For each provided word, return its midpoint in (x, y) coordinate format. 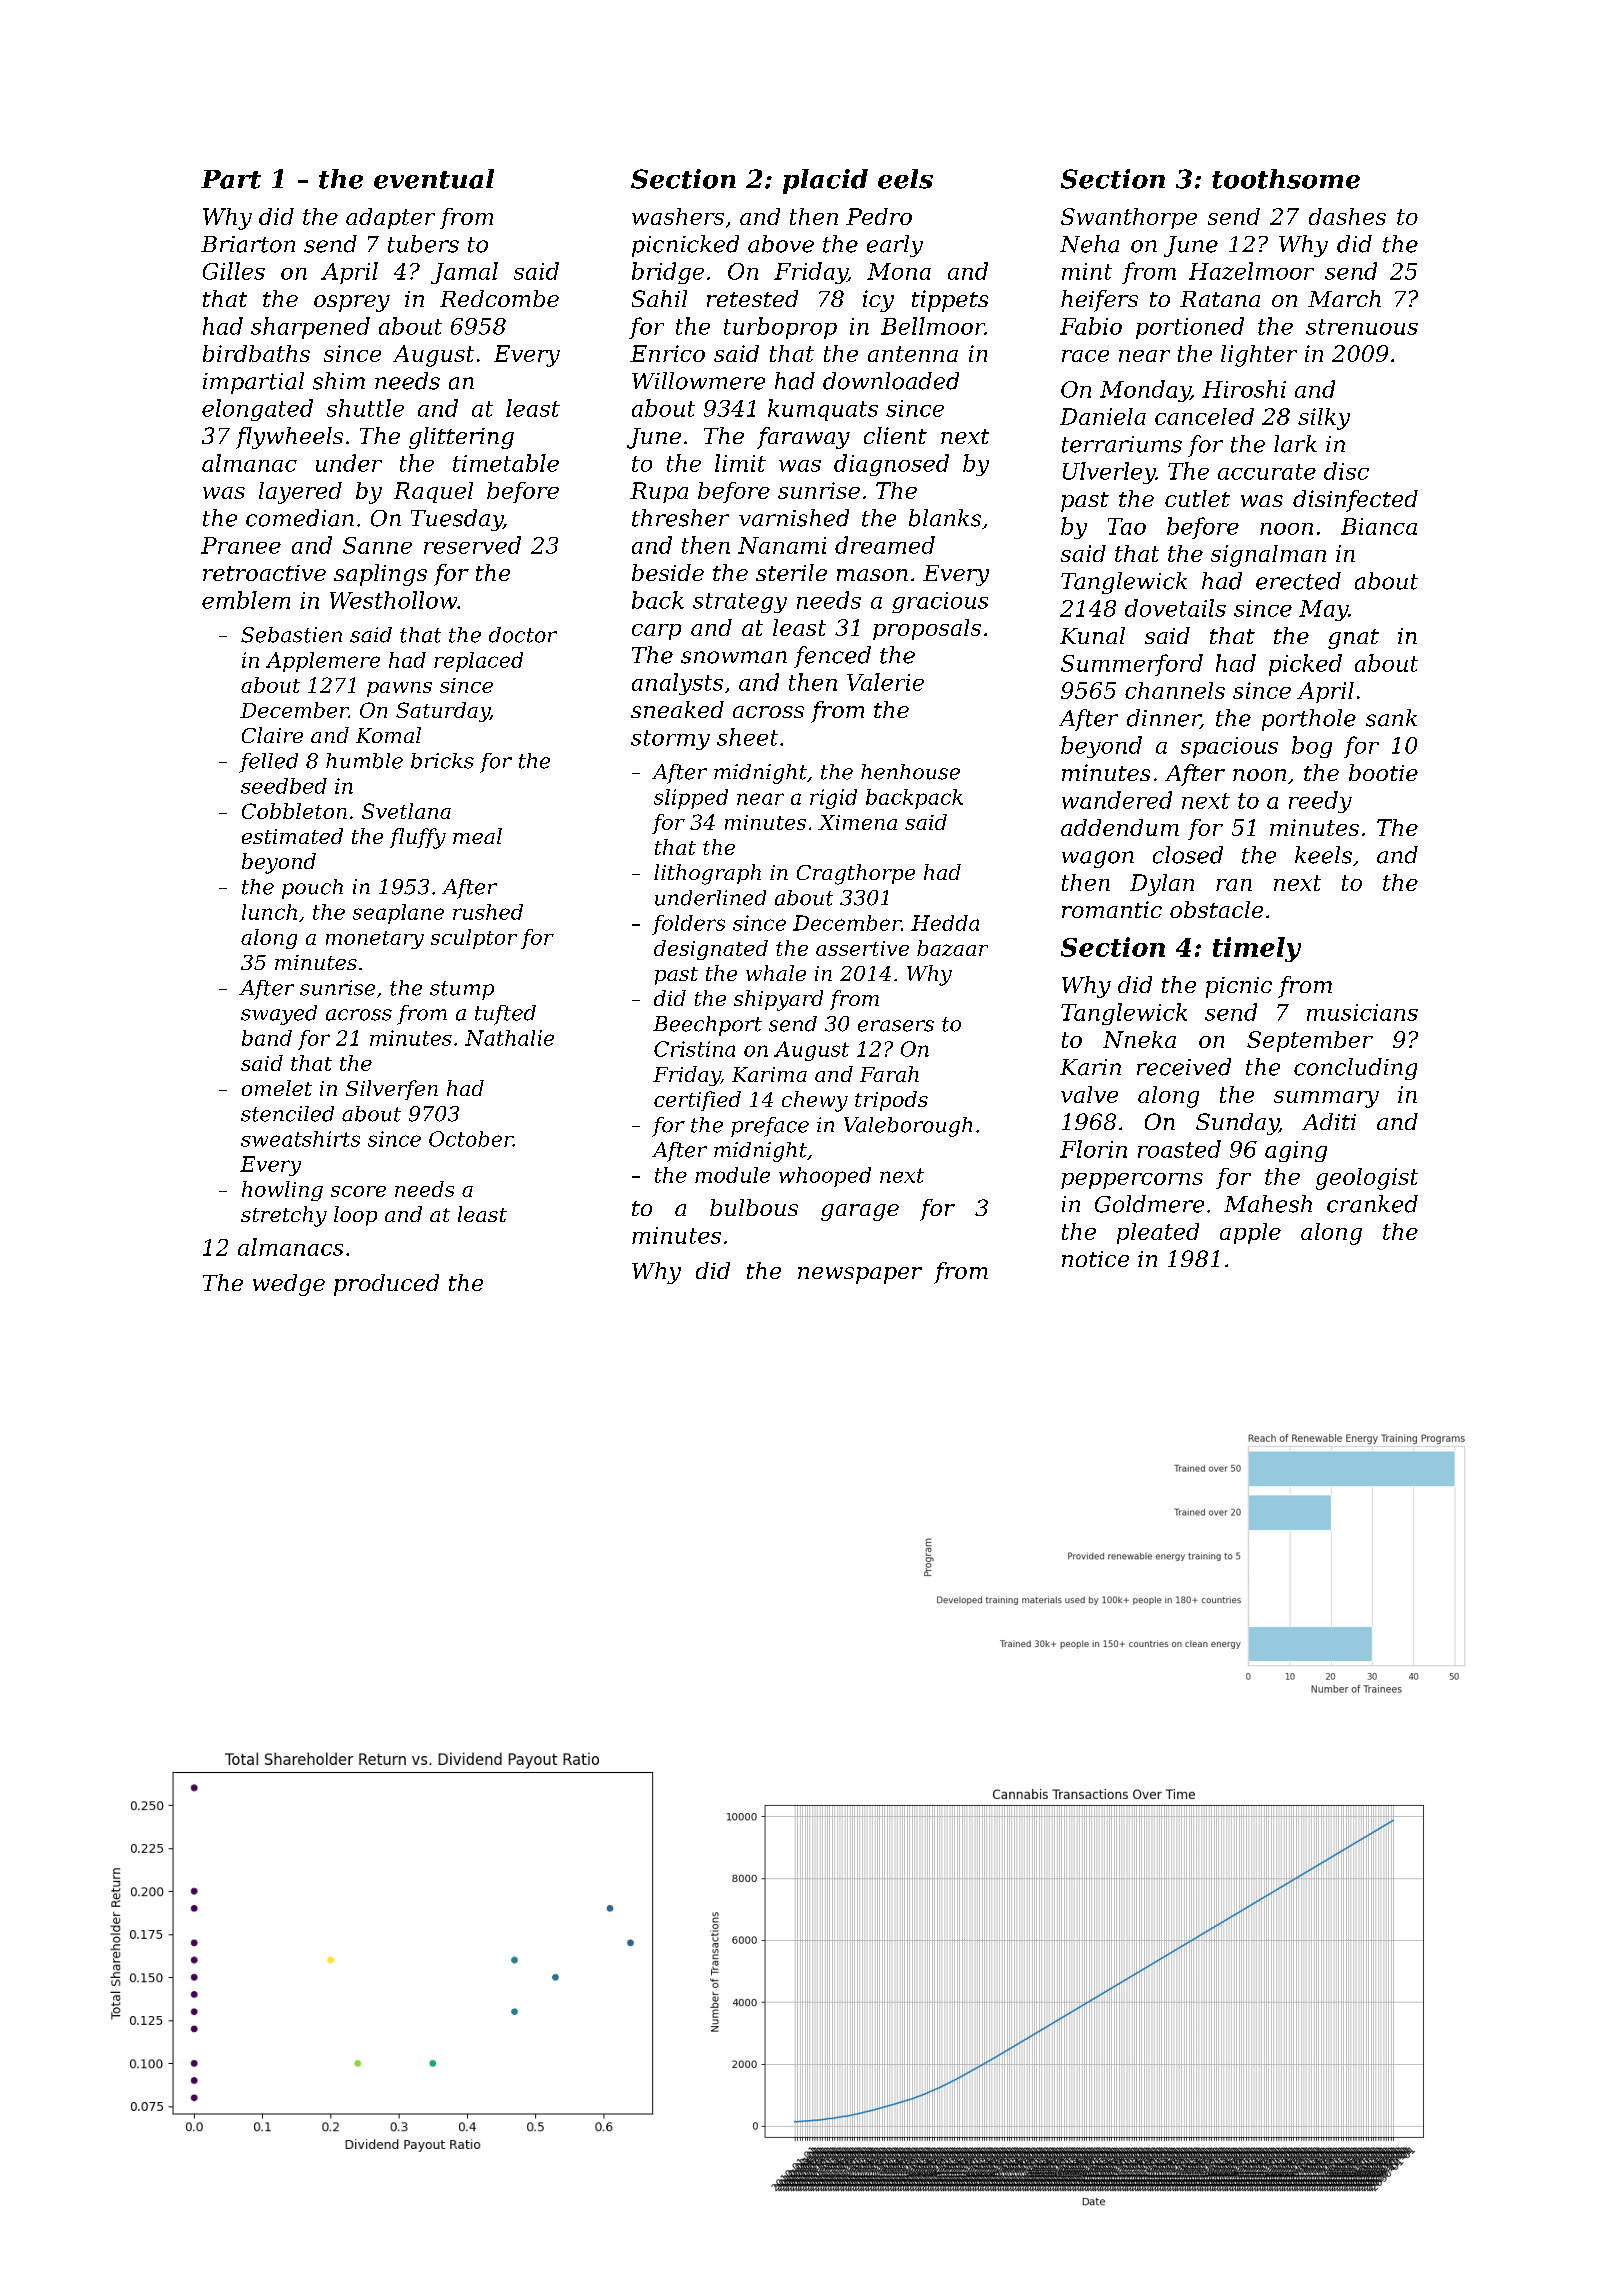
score (358, 1191)
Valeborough (908, 1127)
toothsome (1286, 179)
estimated (292, 836)
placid (825, 181)
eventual (434, 179)
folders (688, 925)
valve (1089, 1094)
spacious (1229, 747)
